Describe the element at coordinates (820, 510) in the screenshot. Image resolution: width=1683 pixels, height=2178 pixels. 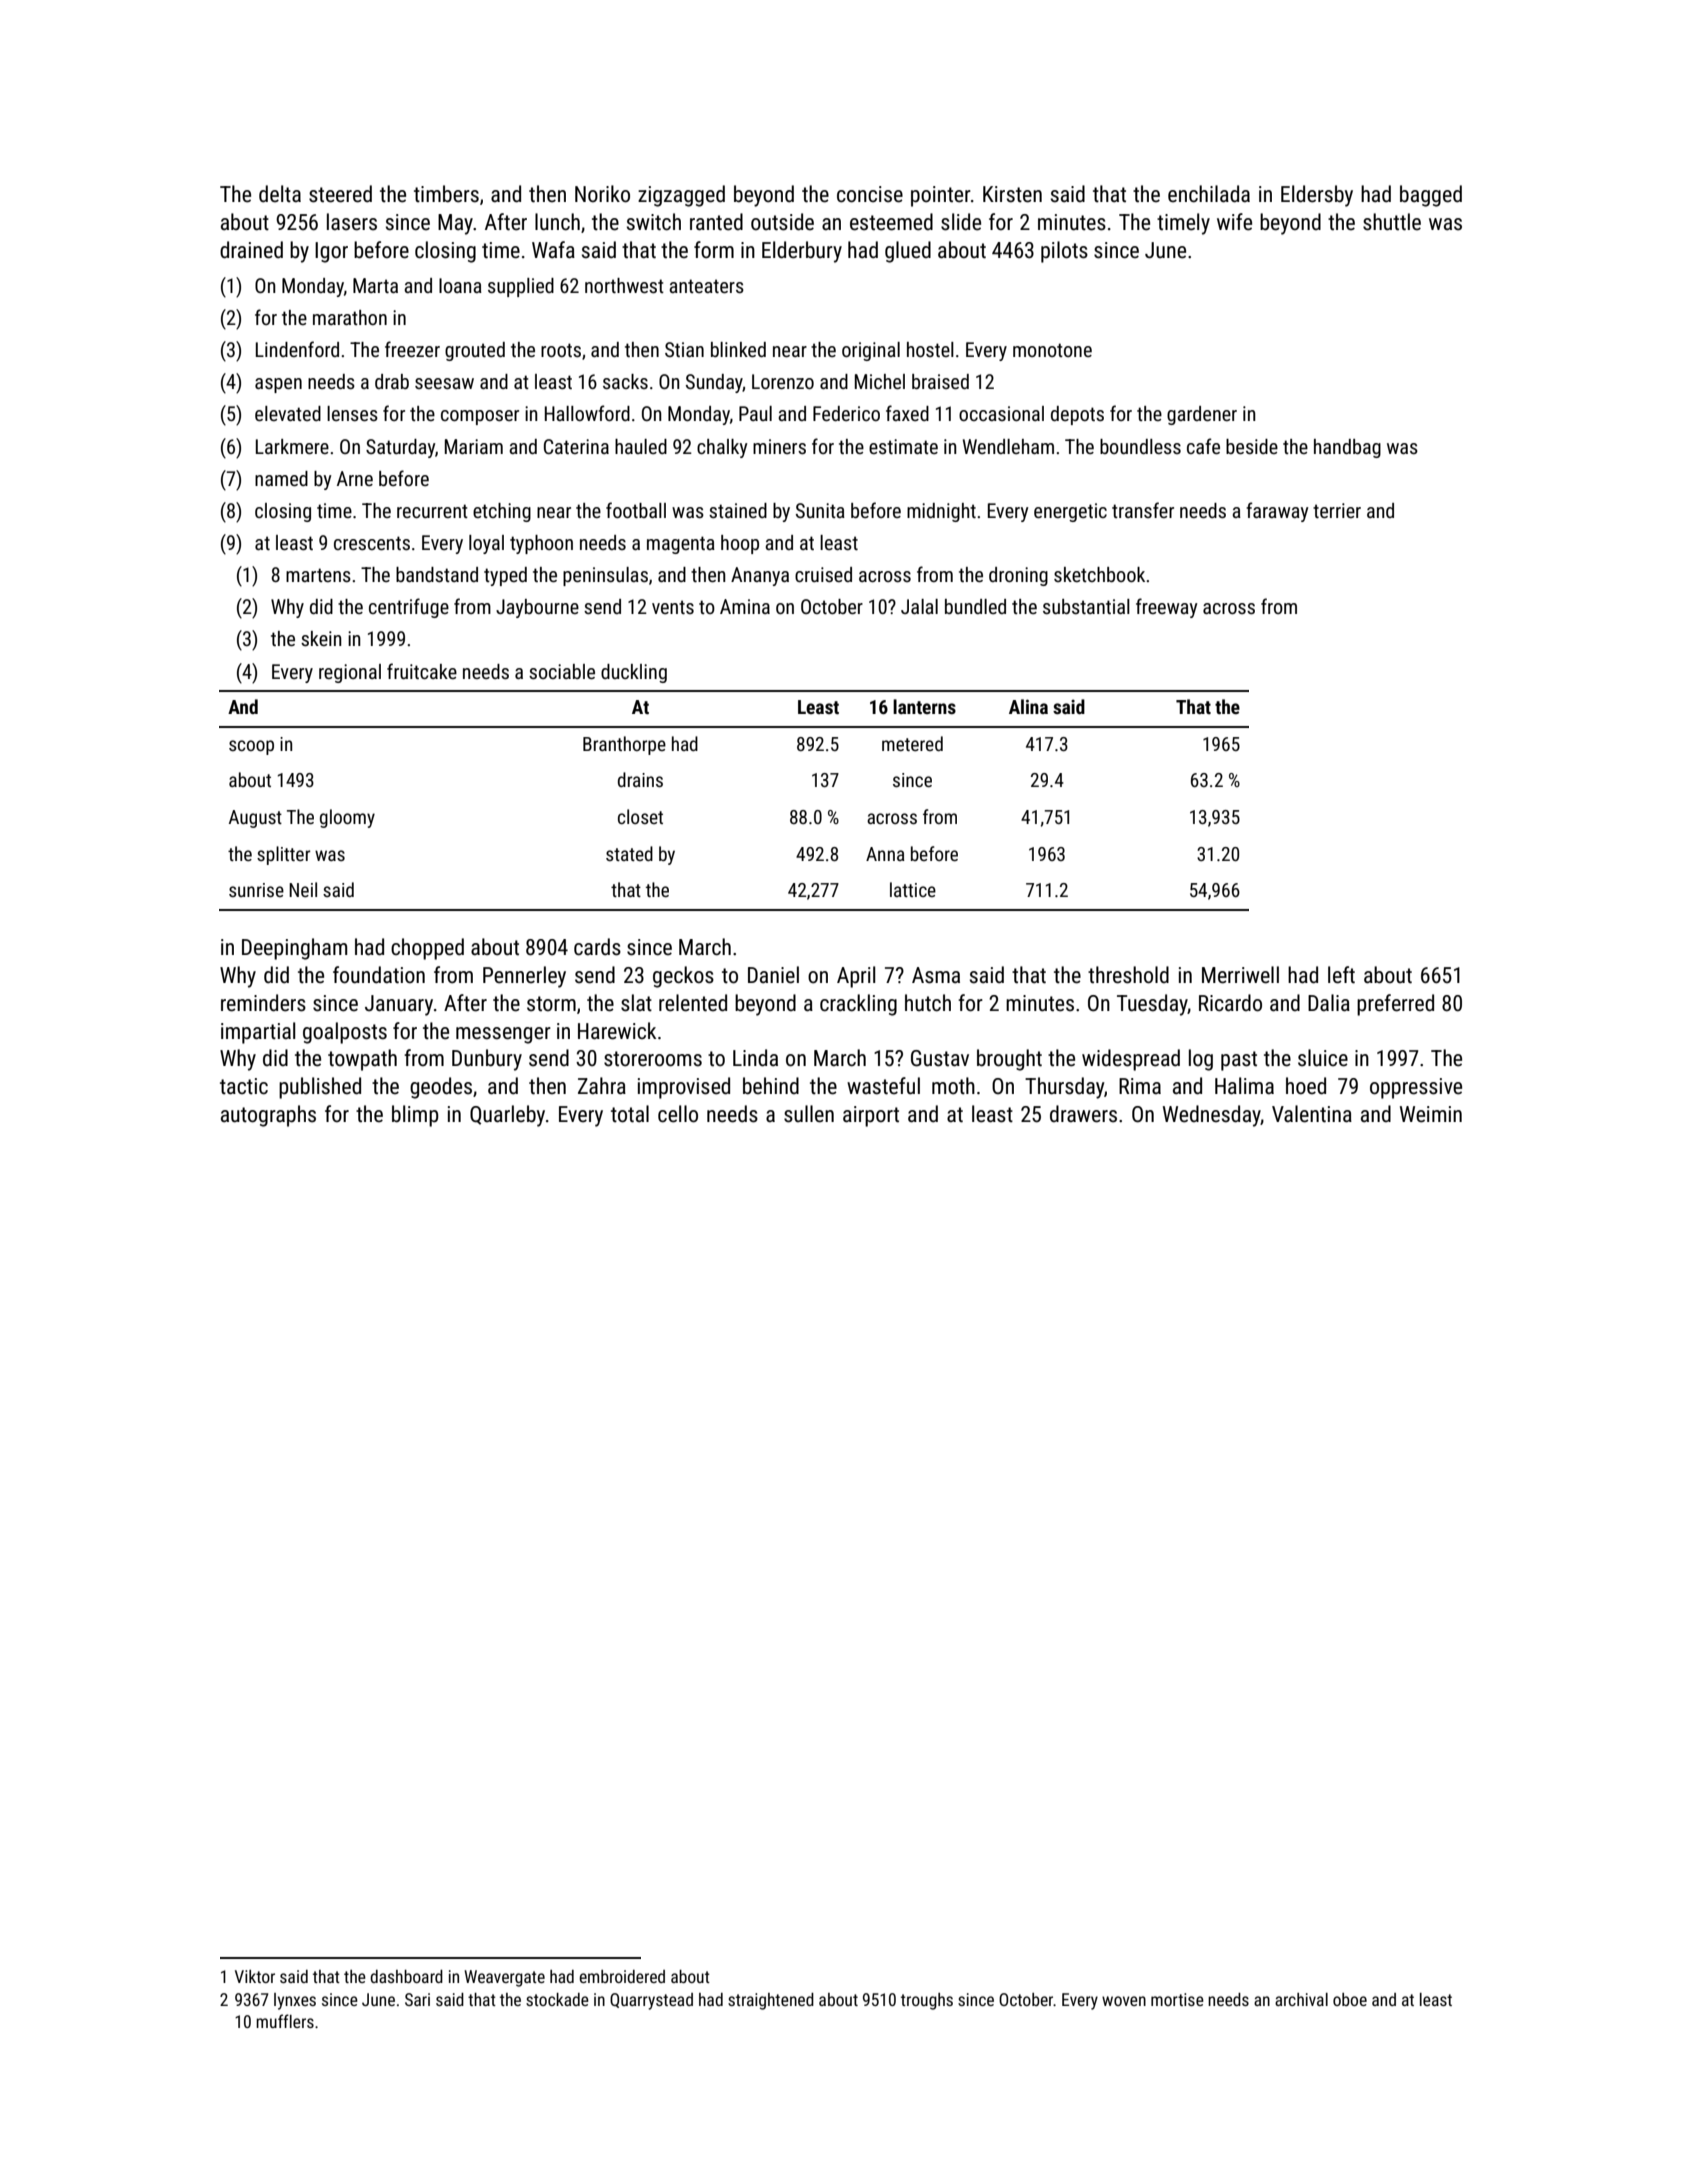
I see `Sunita` at that location.
